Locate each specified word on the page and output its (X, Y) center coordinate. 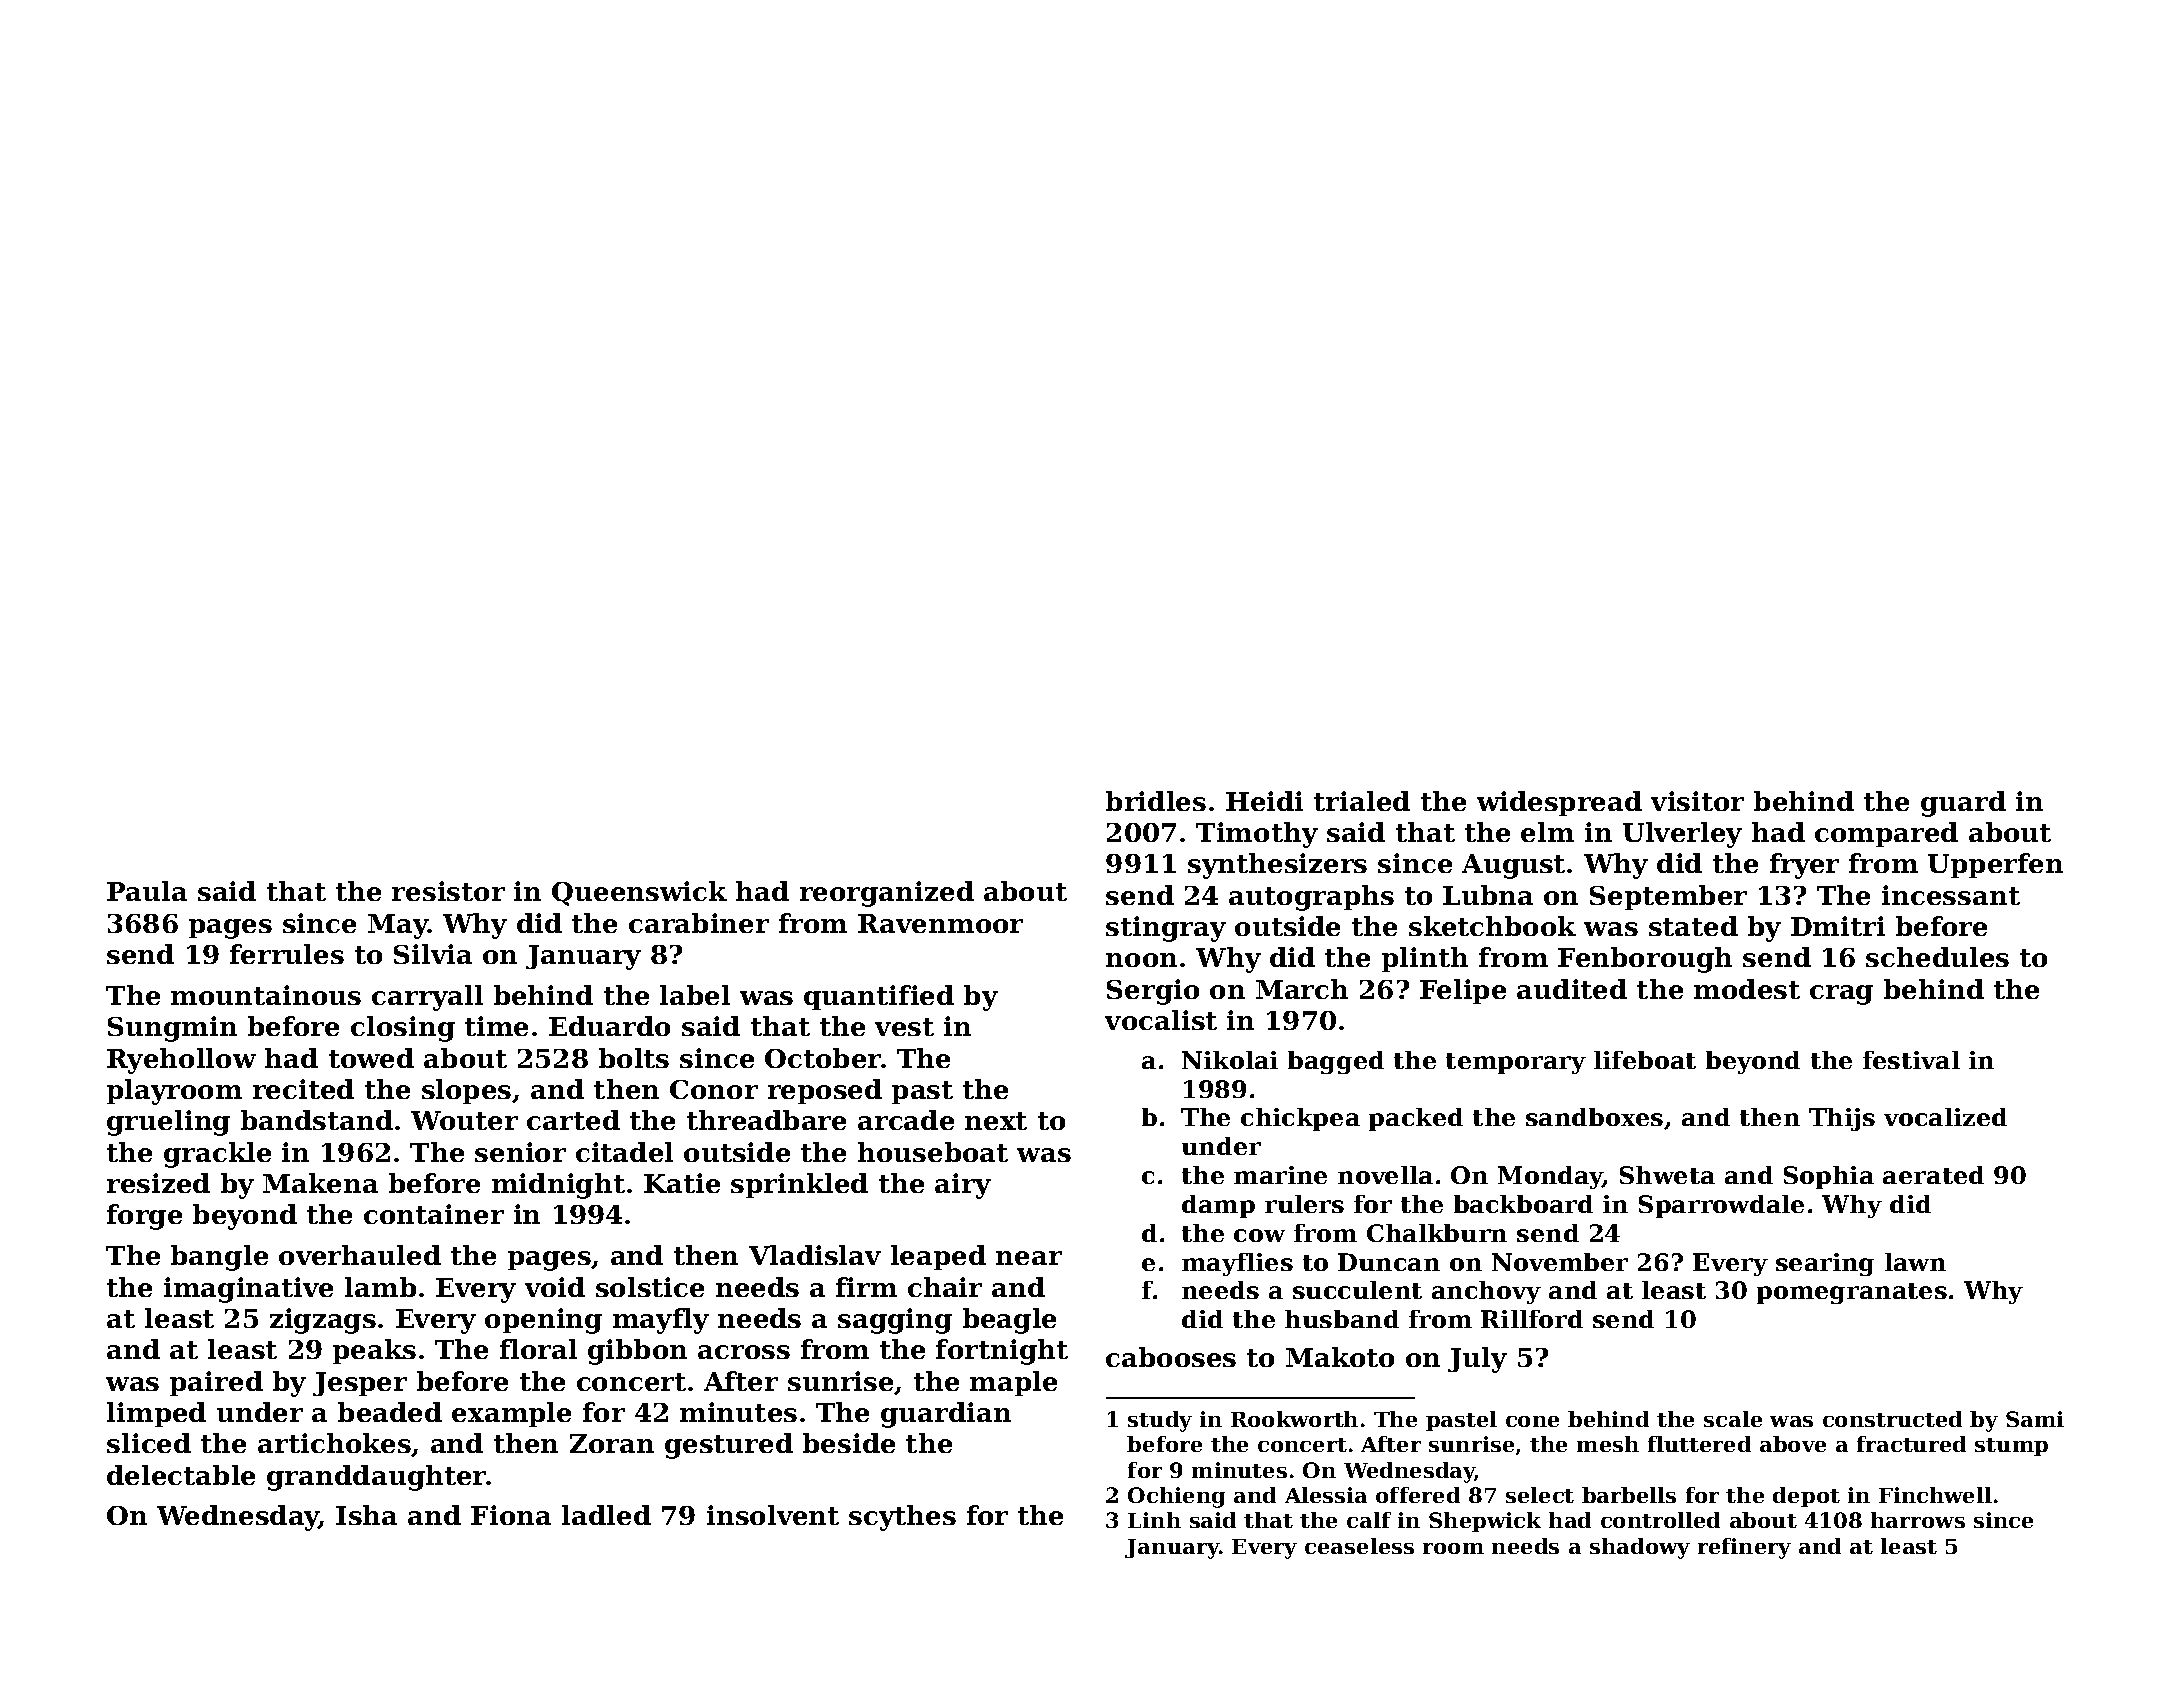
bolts (634, 1058)
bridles (1156, 801)
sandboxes (1594, 1117)
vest (904, 1027)
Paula (147, 891)
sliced (149, 1443)
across (744, 1352)
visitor (1697, 801)
